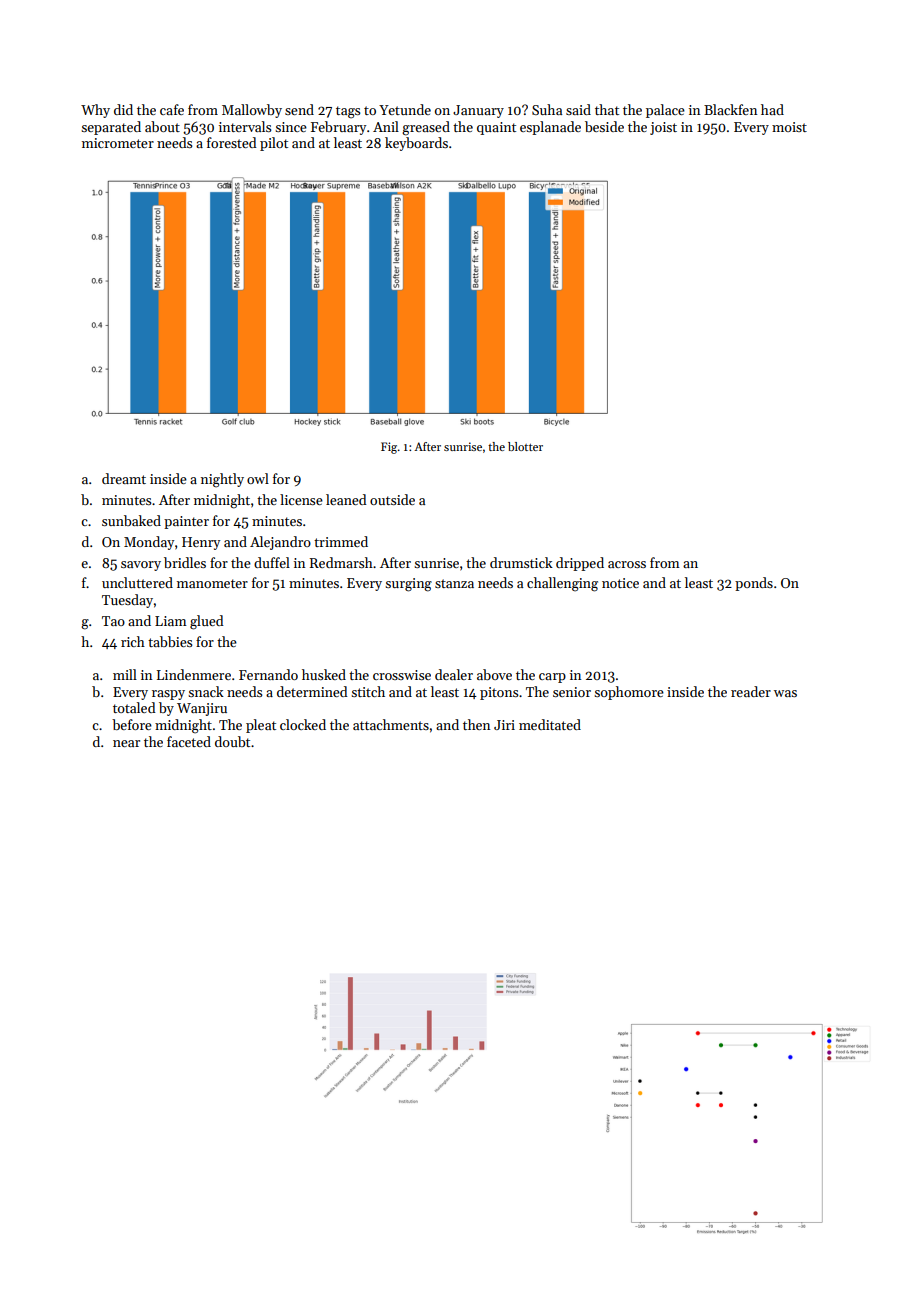 Image resolution: width=924 pixels, height=1308 pixels. What do you see at coordinates (280, 543) in the image?
I see `Alejandro` at bounding box center [280, 543].
